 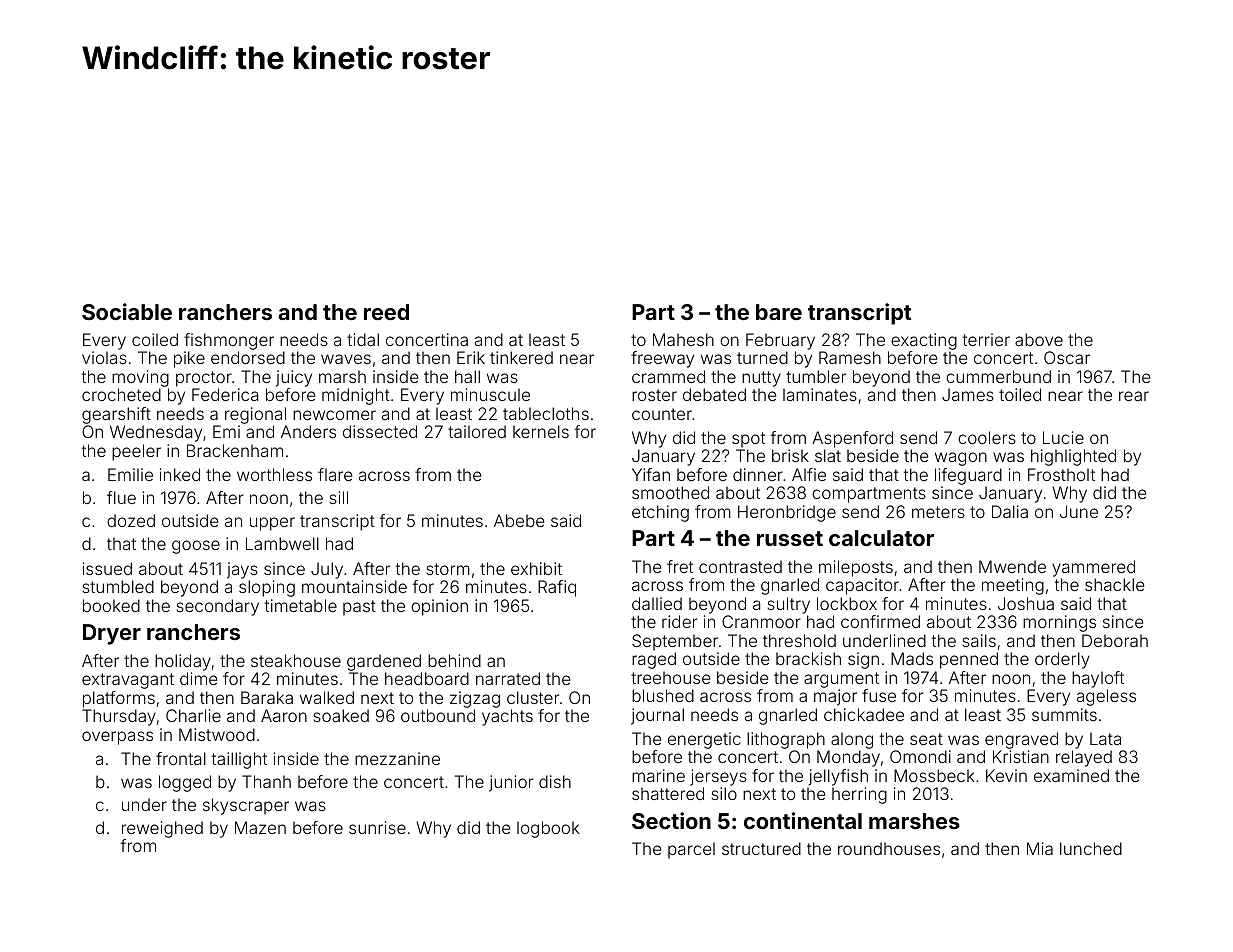 What do you see at coordinates (714, 394) in the document?
I see `debated` at bounding box center [714, 394].
